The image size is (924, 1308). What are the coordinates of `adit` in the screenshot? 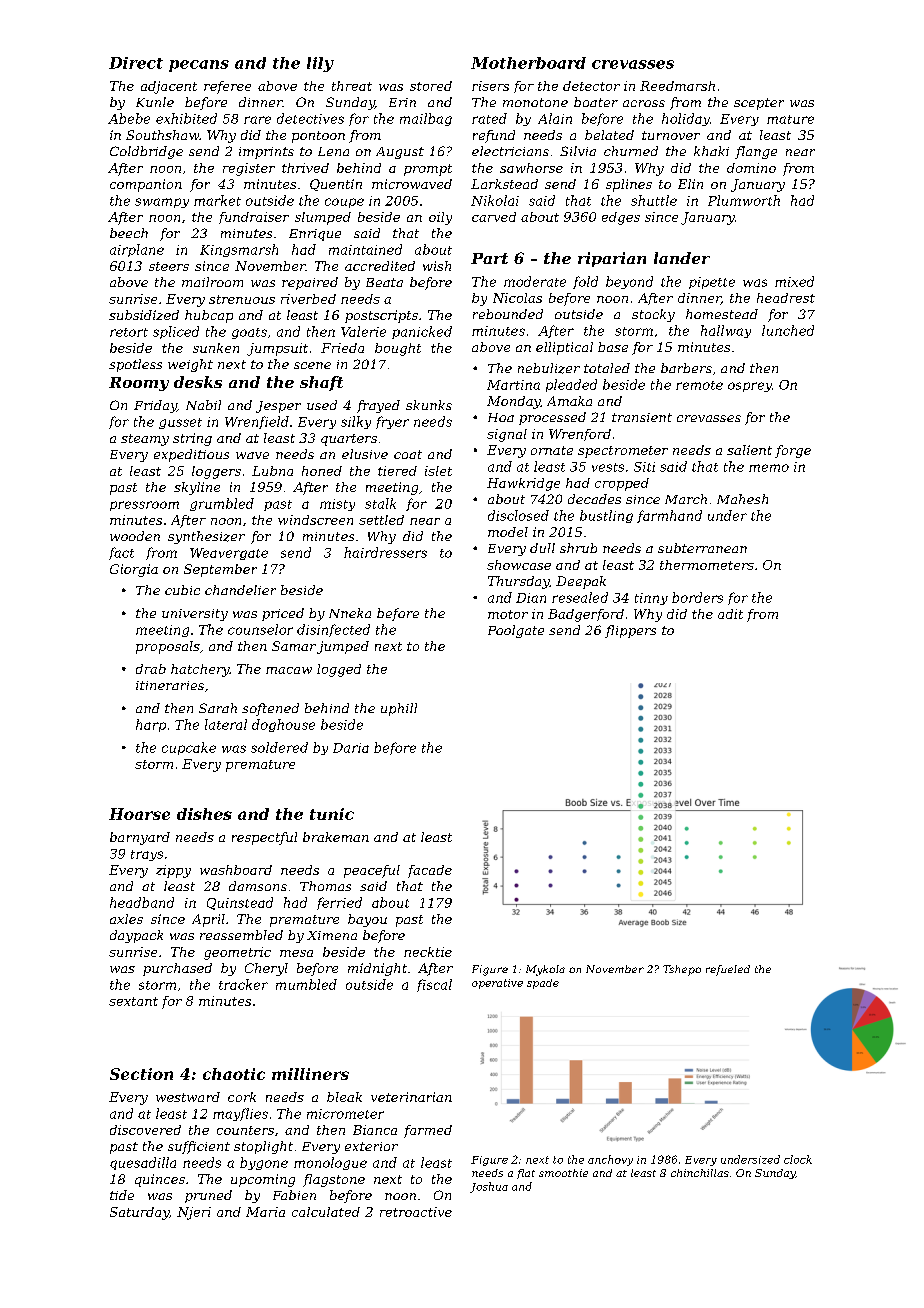 It's located at (730, 614).
